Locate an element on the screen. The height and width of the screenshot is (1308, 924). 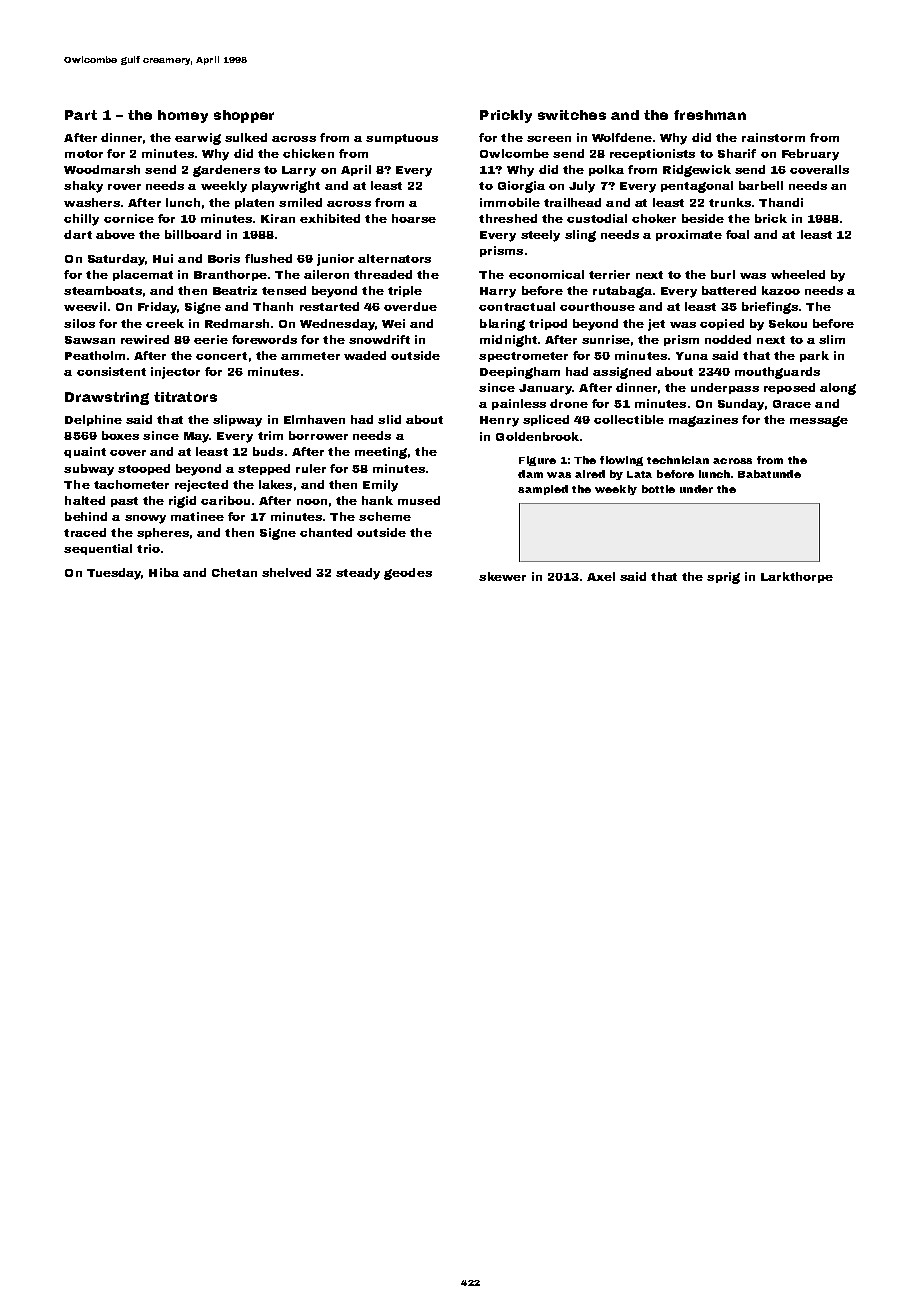
homey is located at coordinates (183, 116).
